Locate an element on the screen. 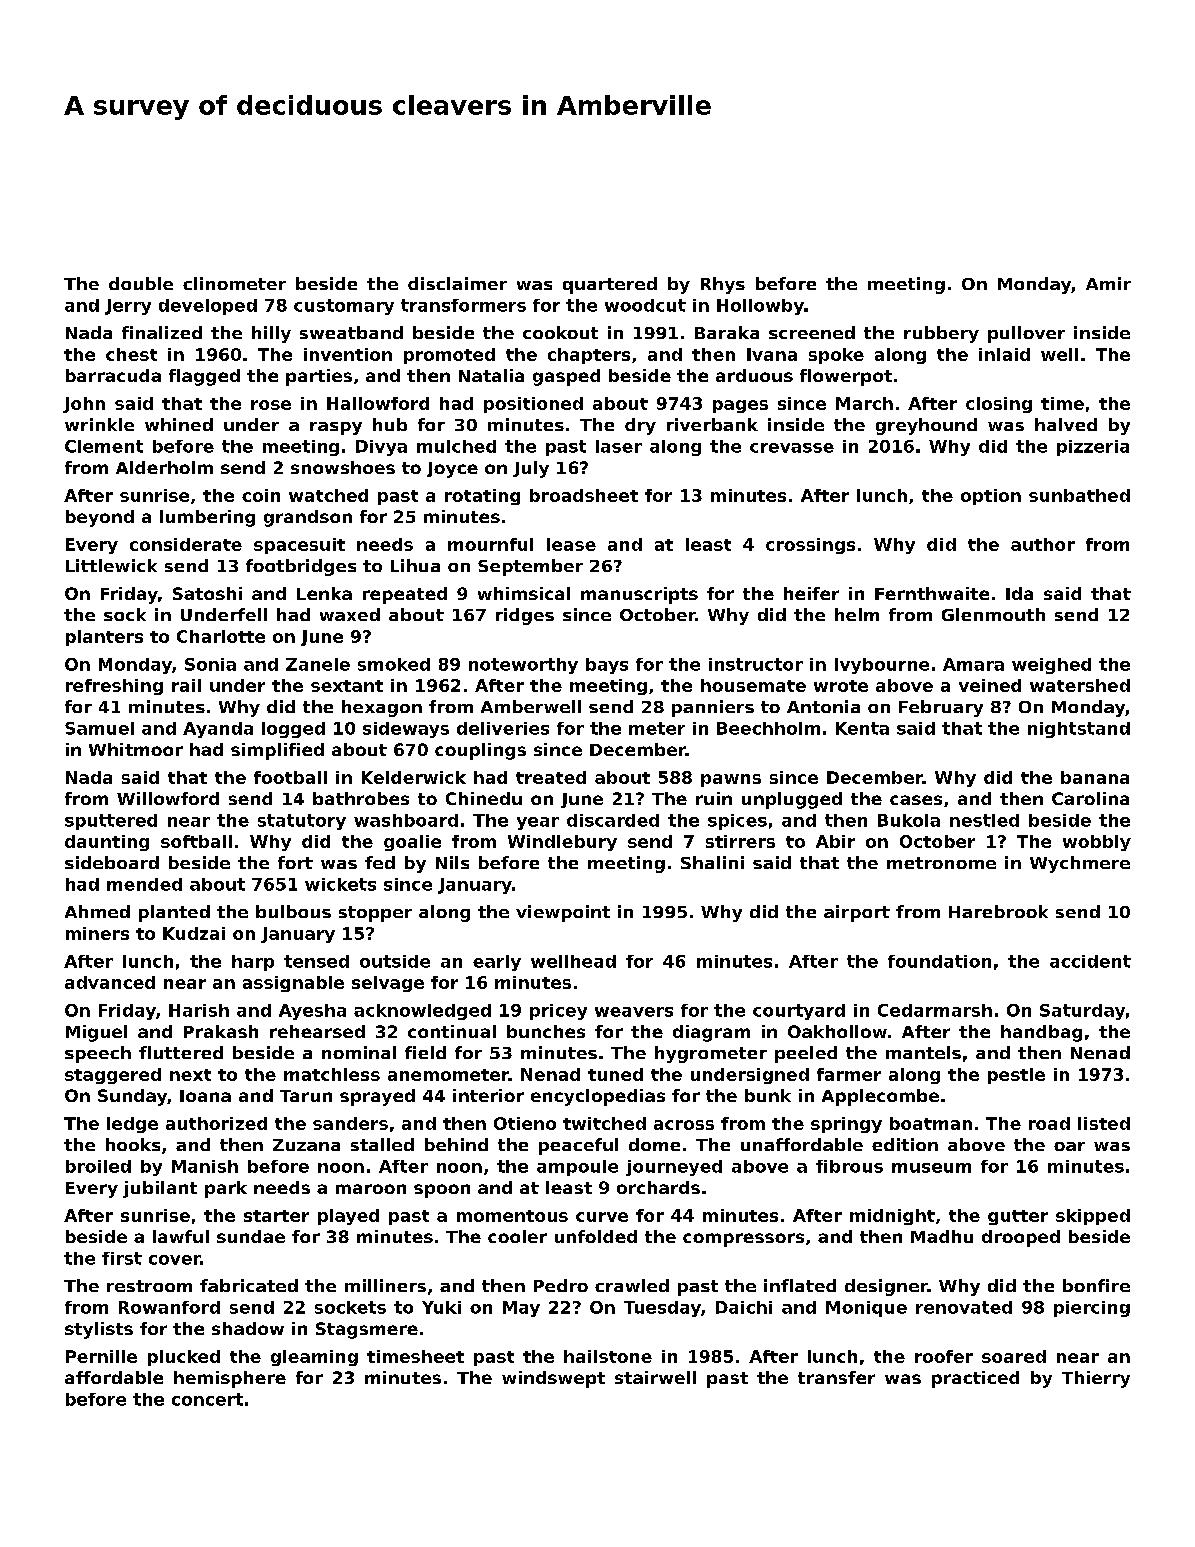 The image size is (1195, 1547). practiced is located at coordinates (975, 1379).
